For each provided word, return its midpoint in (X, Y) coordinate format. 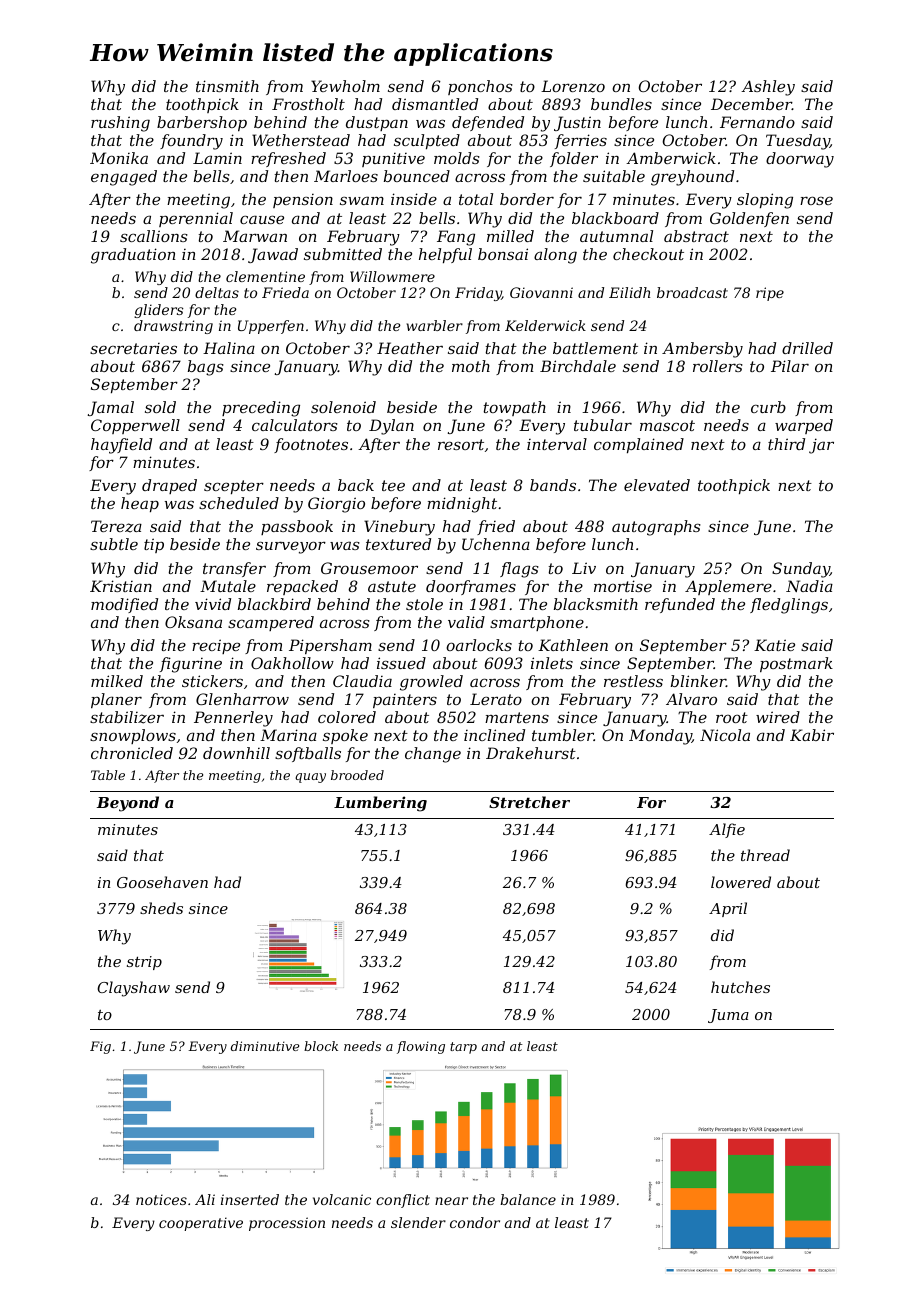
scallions (154, 236)
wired (778, 717)
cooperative (201, 1224)
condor (475, 1222)
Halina (229, 348)
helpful (445, 255)
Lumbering (380, 804)
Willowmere (392, 276)
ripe (770, 294)
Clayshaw (133, 989)
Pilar (790, 366)
